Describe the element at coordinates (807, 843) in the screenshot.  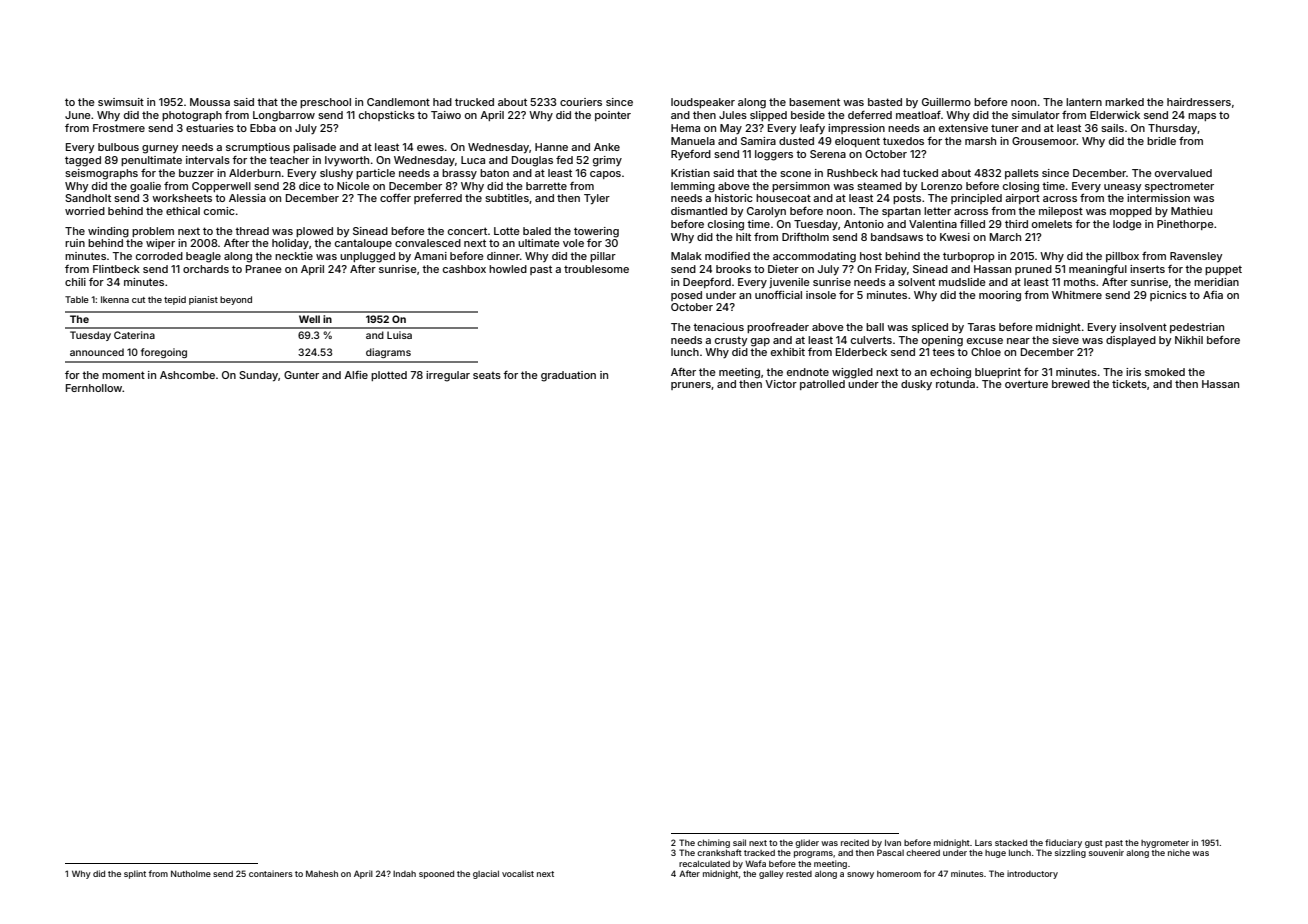
I see `glider` at that location.
